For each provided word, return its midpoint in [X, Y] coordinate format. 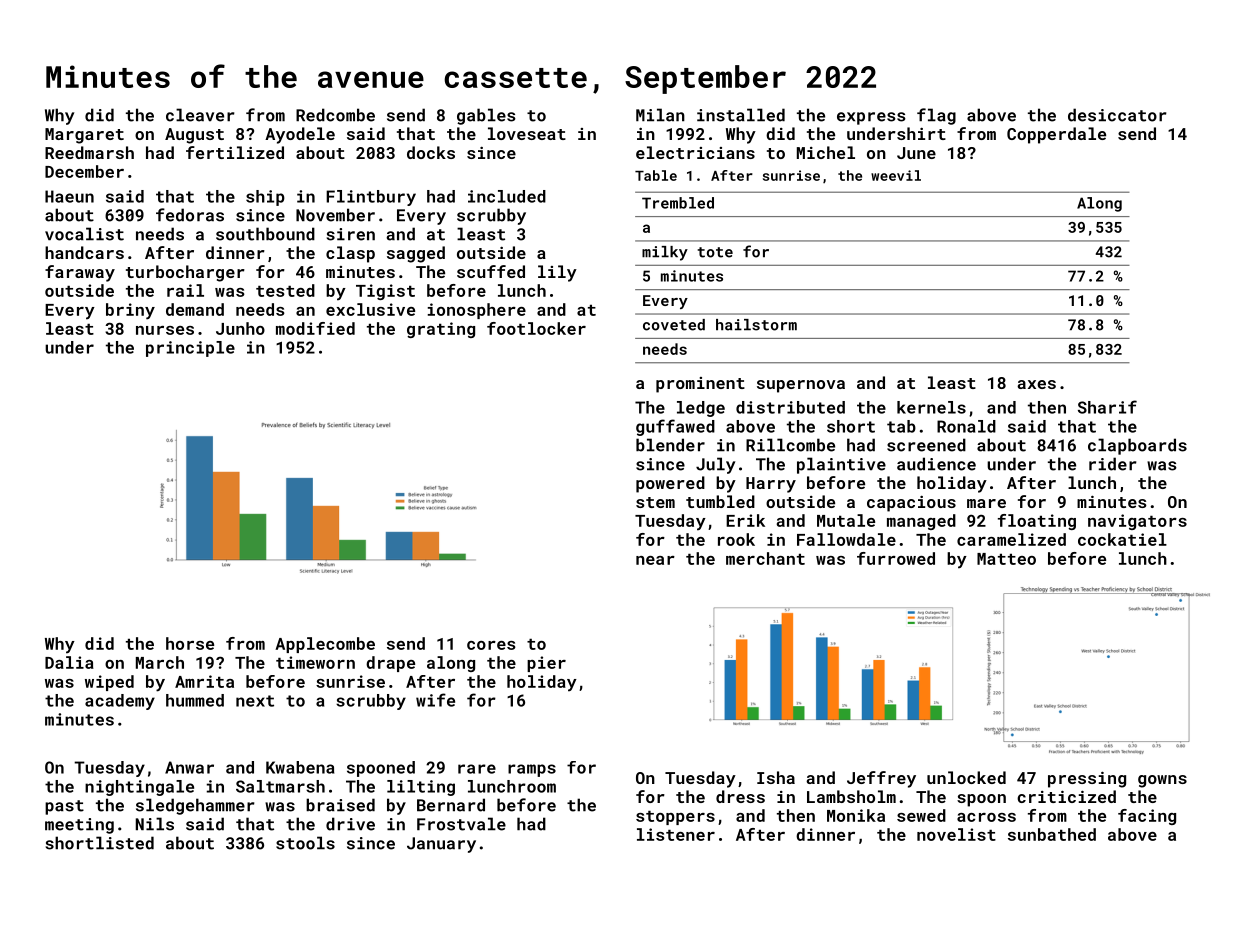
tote [715, 252]
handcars [84, 252]
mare [986, 503]
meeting [79, 826]
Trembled [678, 203]
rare [477, 769]
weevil [896, 175]
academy [120, 702]
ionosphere [477, 311]
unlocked [966, 777]
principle [190, 349]
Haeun [69, 196]
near [655, 560]
